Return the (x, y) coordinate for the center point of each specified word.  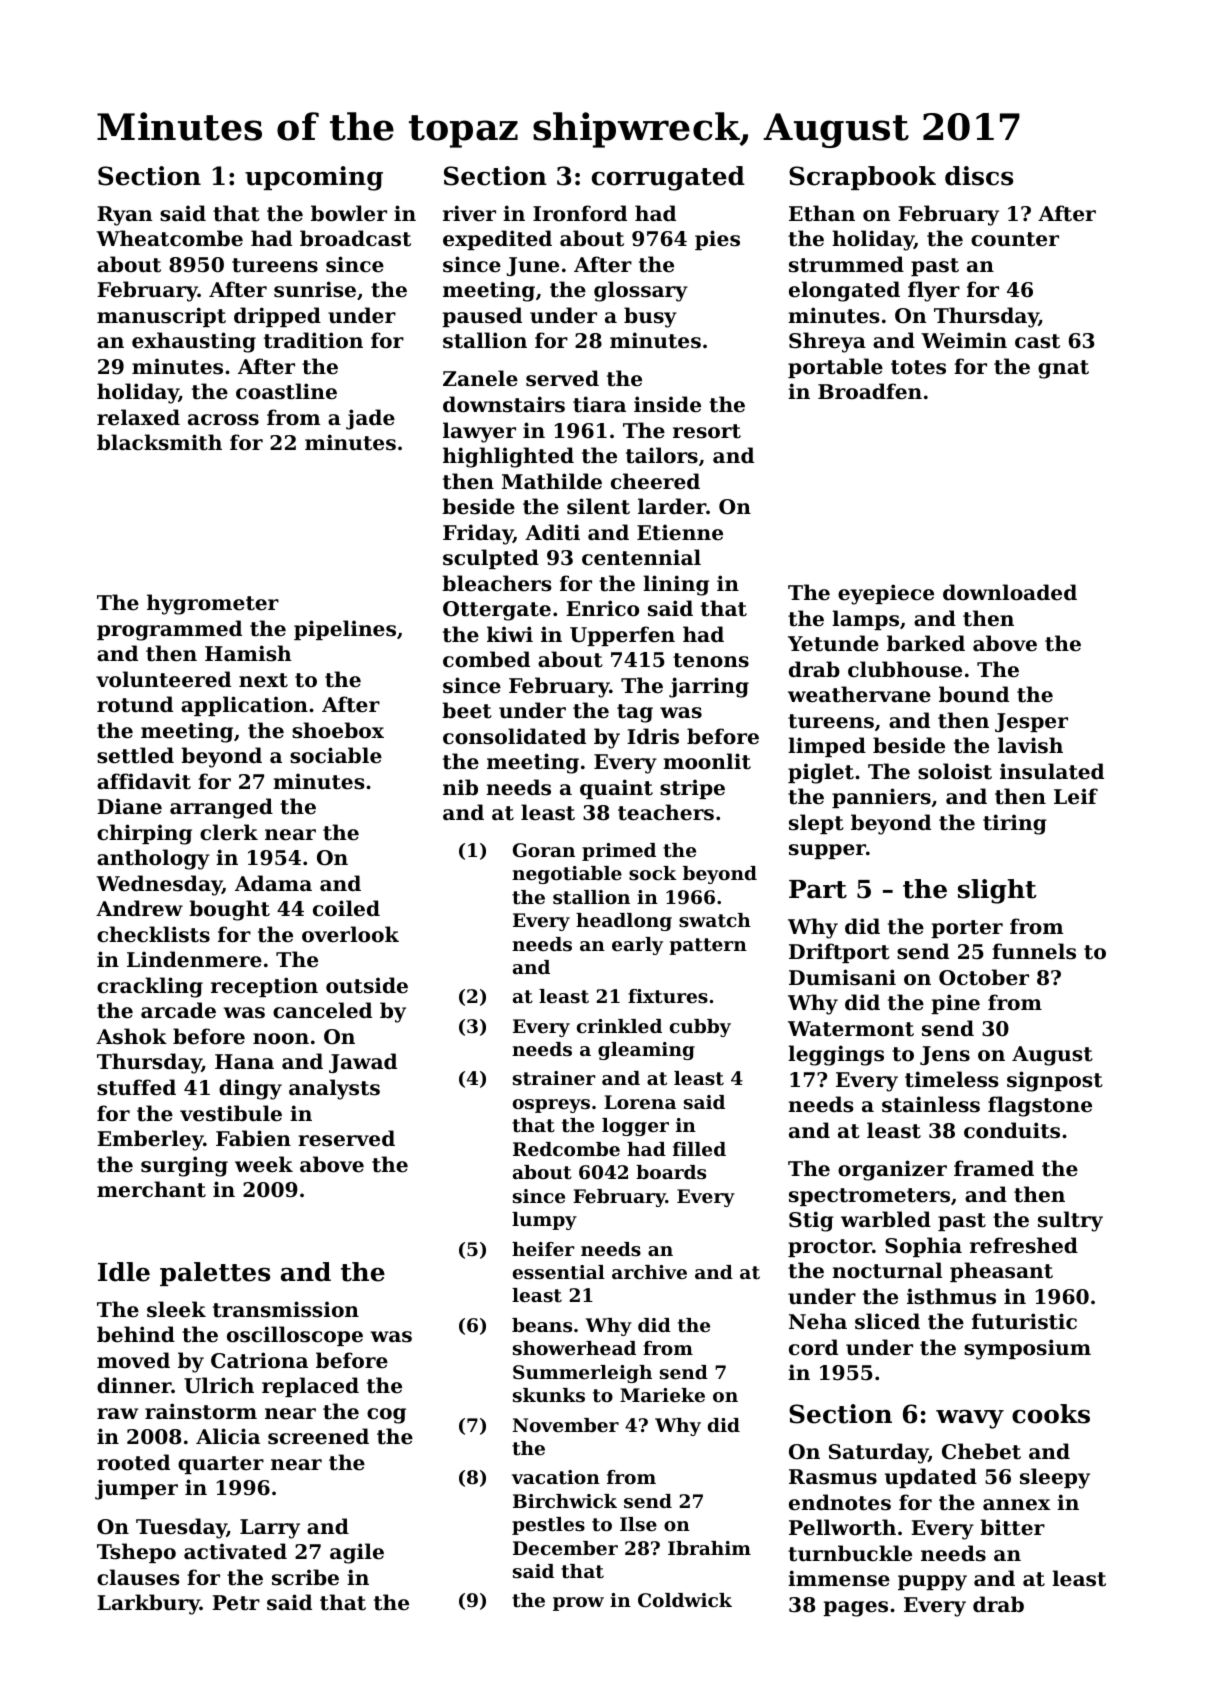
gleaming (646, 1051)
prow (578, 1604)
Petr (236, 1603)
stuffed (136, 1087)
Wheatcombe (169, 238)
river (469, 213)
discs (979, 176)
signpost (1055, 1081)
